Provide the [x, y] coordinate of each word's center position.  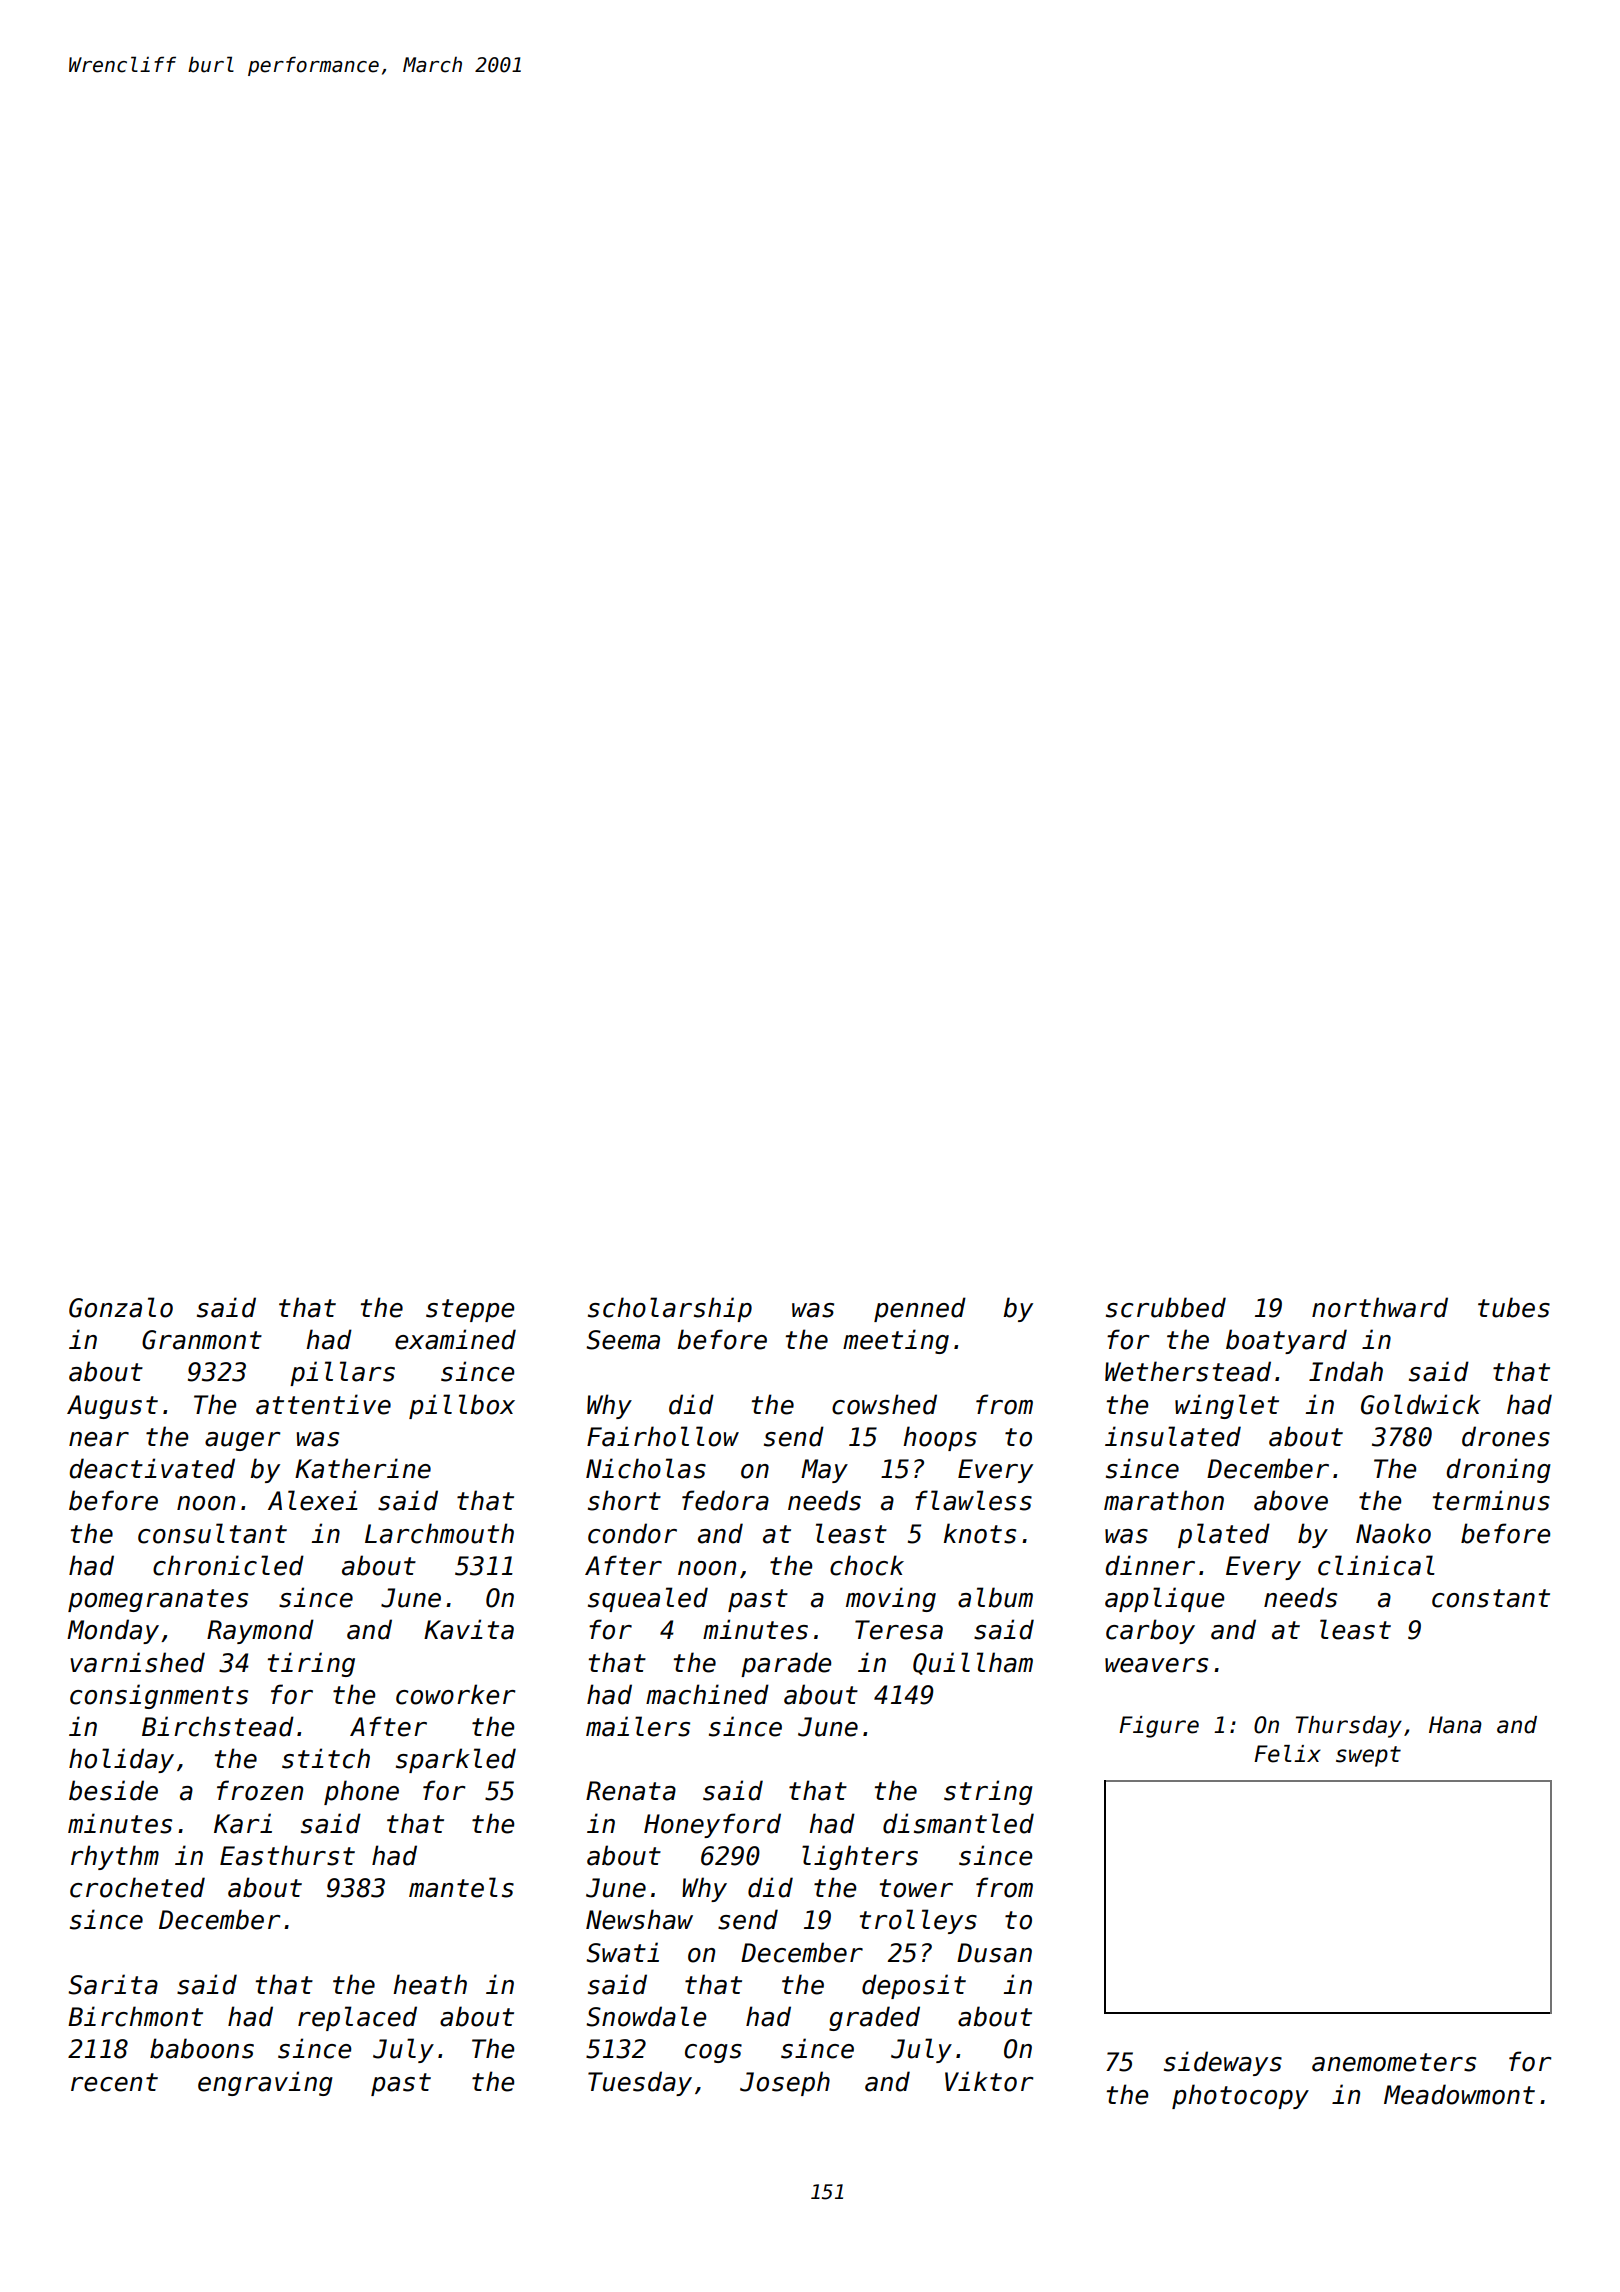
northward [1380, 1307]
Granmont [202, 1340]
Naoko [1393, 1533]
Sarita [113, 1984]
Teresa [899, 1630]
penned [920, 1309]
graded [874, 2018]
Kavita [469, 1629]
